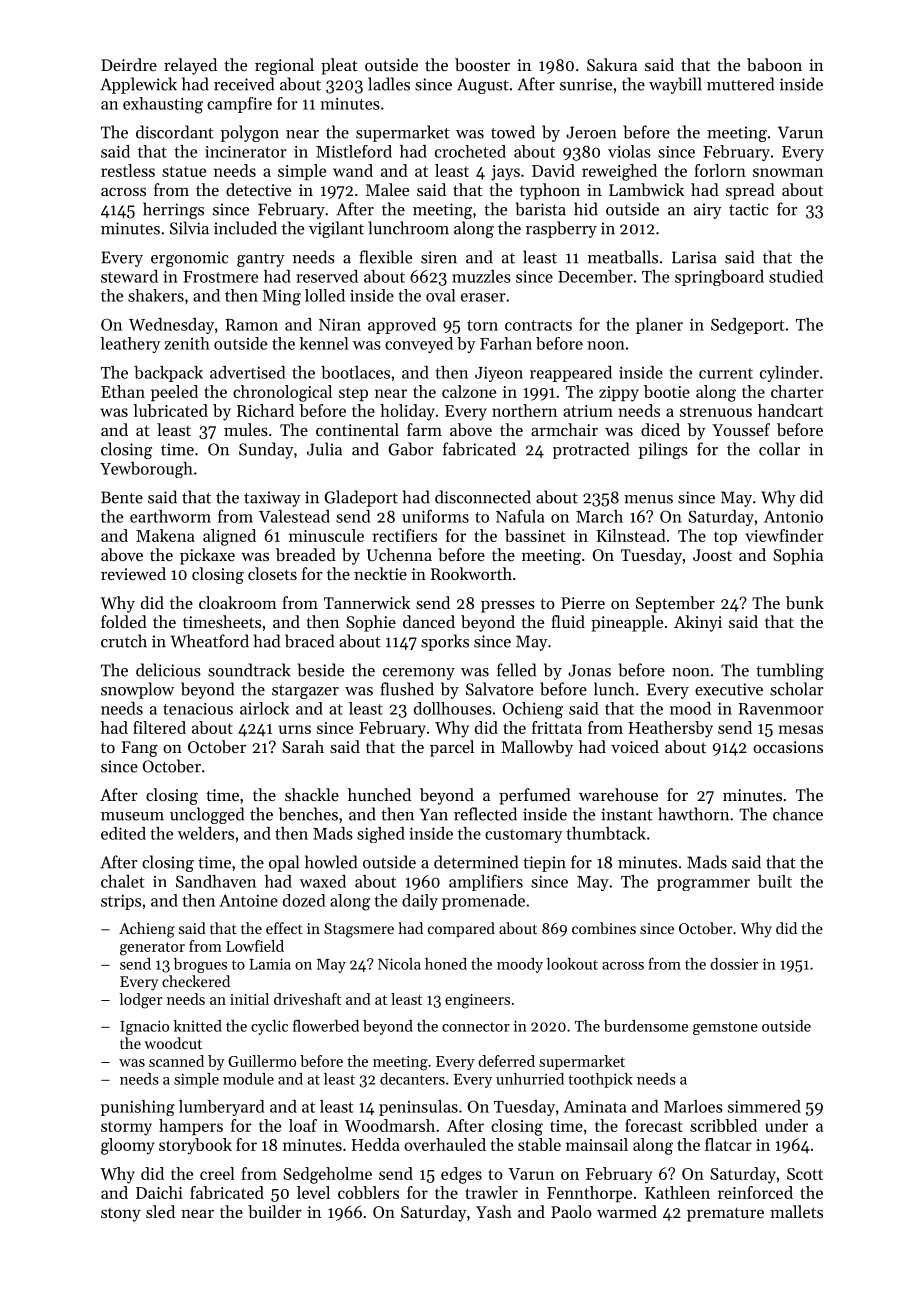  I want to click on Gabor, so click(410, 449).
